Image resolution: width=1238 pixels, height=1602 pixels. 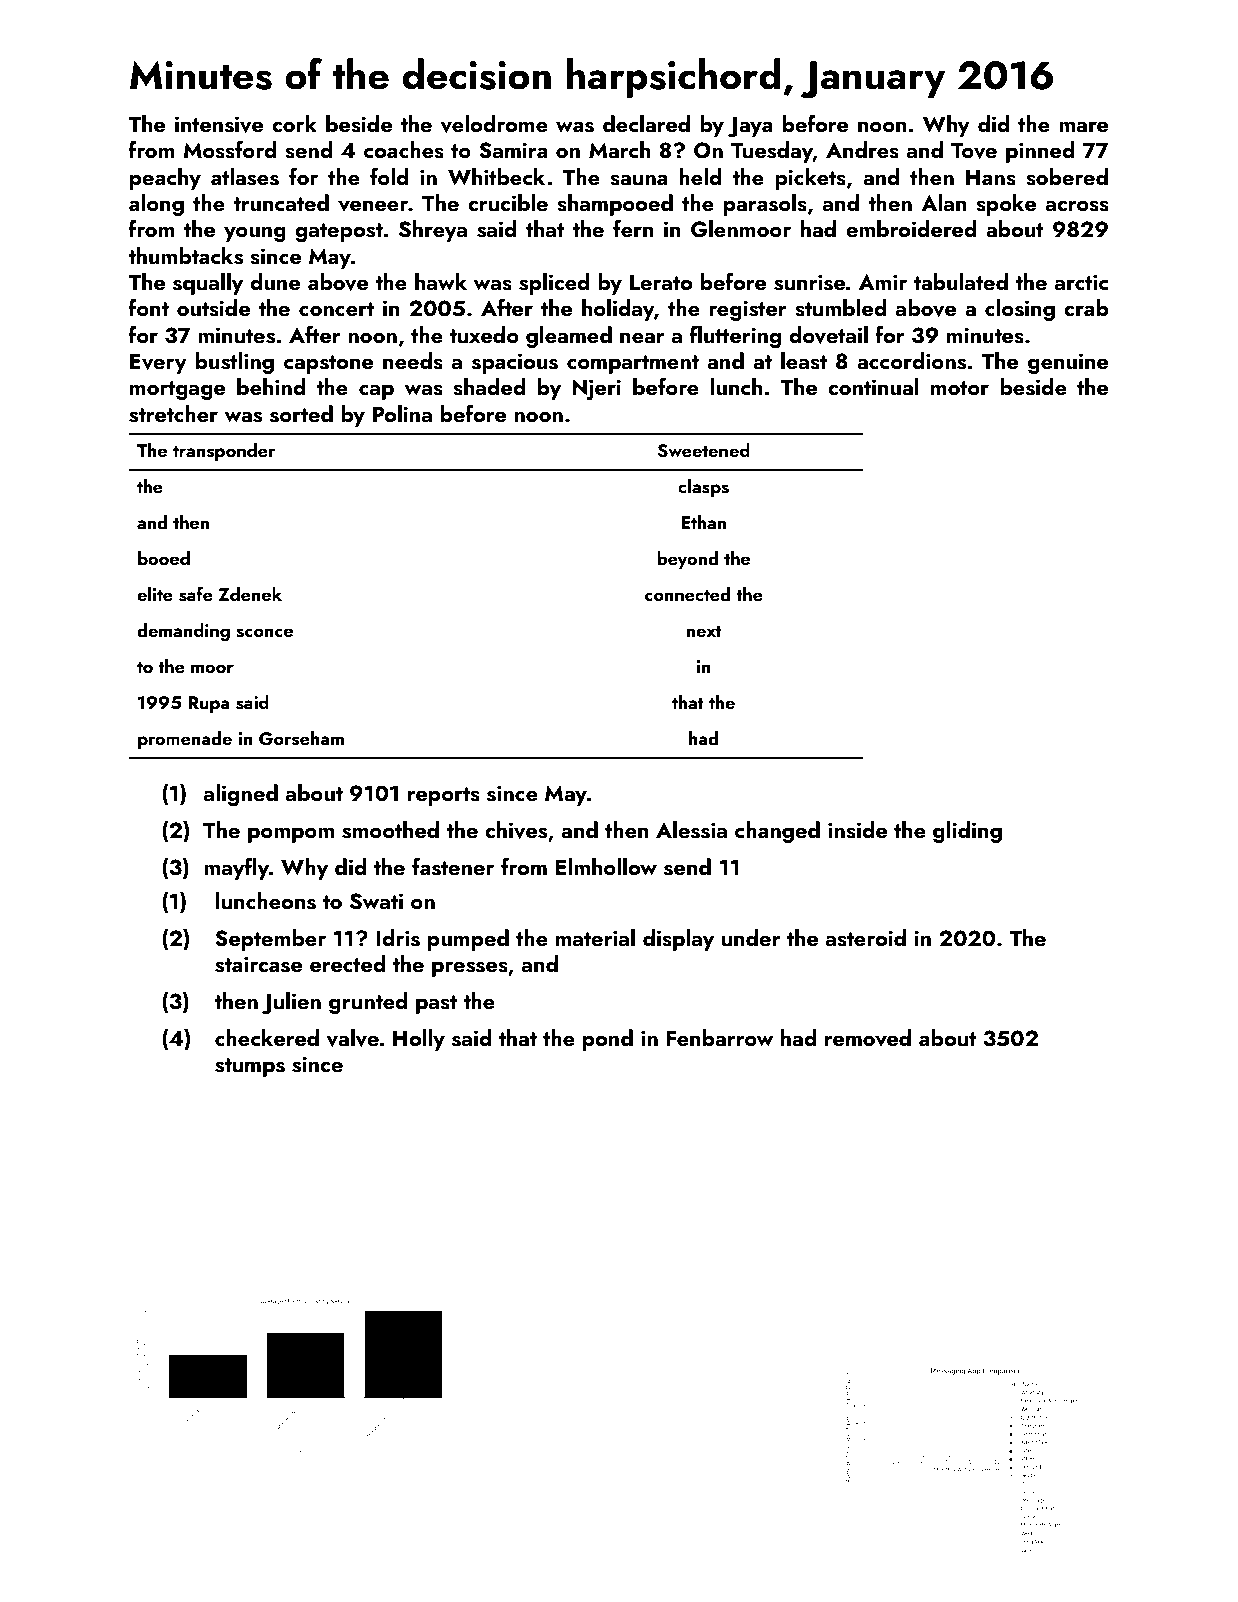 What do you see at coordinates (489, 387) in the screenshot?
I see `shaded` at bounding box center [489, 387].
